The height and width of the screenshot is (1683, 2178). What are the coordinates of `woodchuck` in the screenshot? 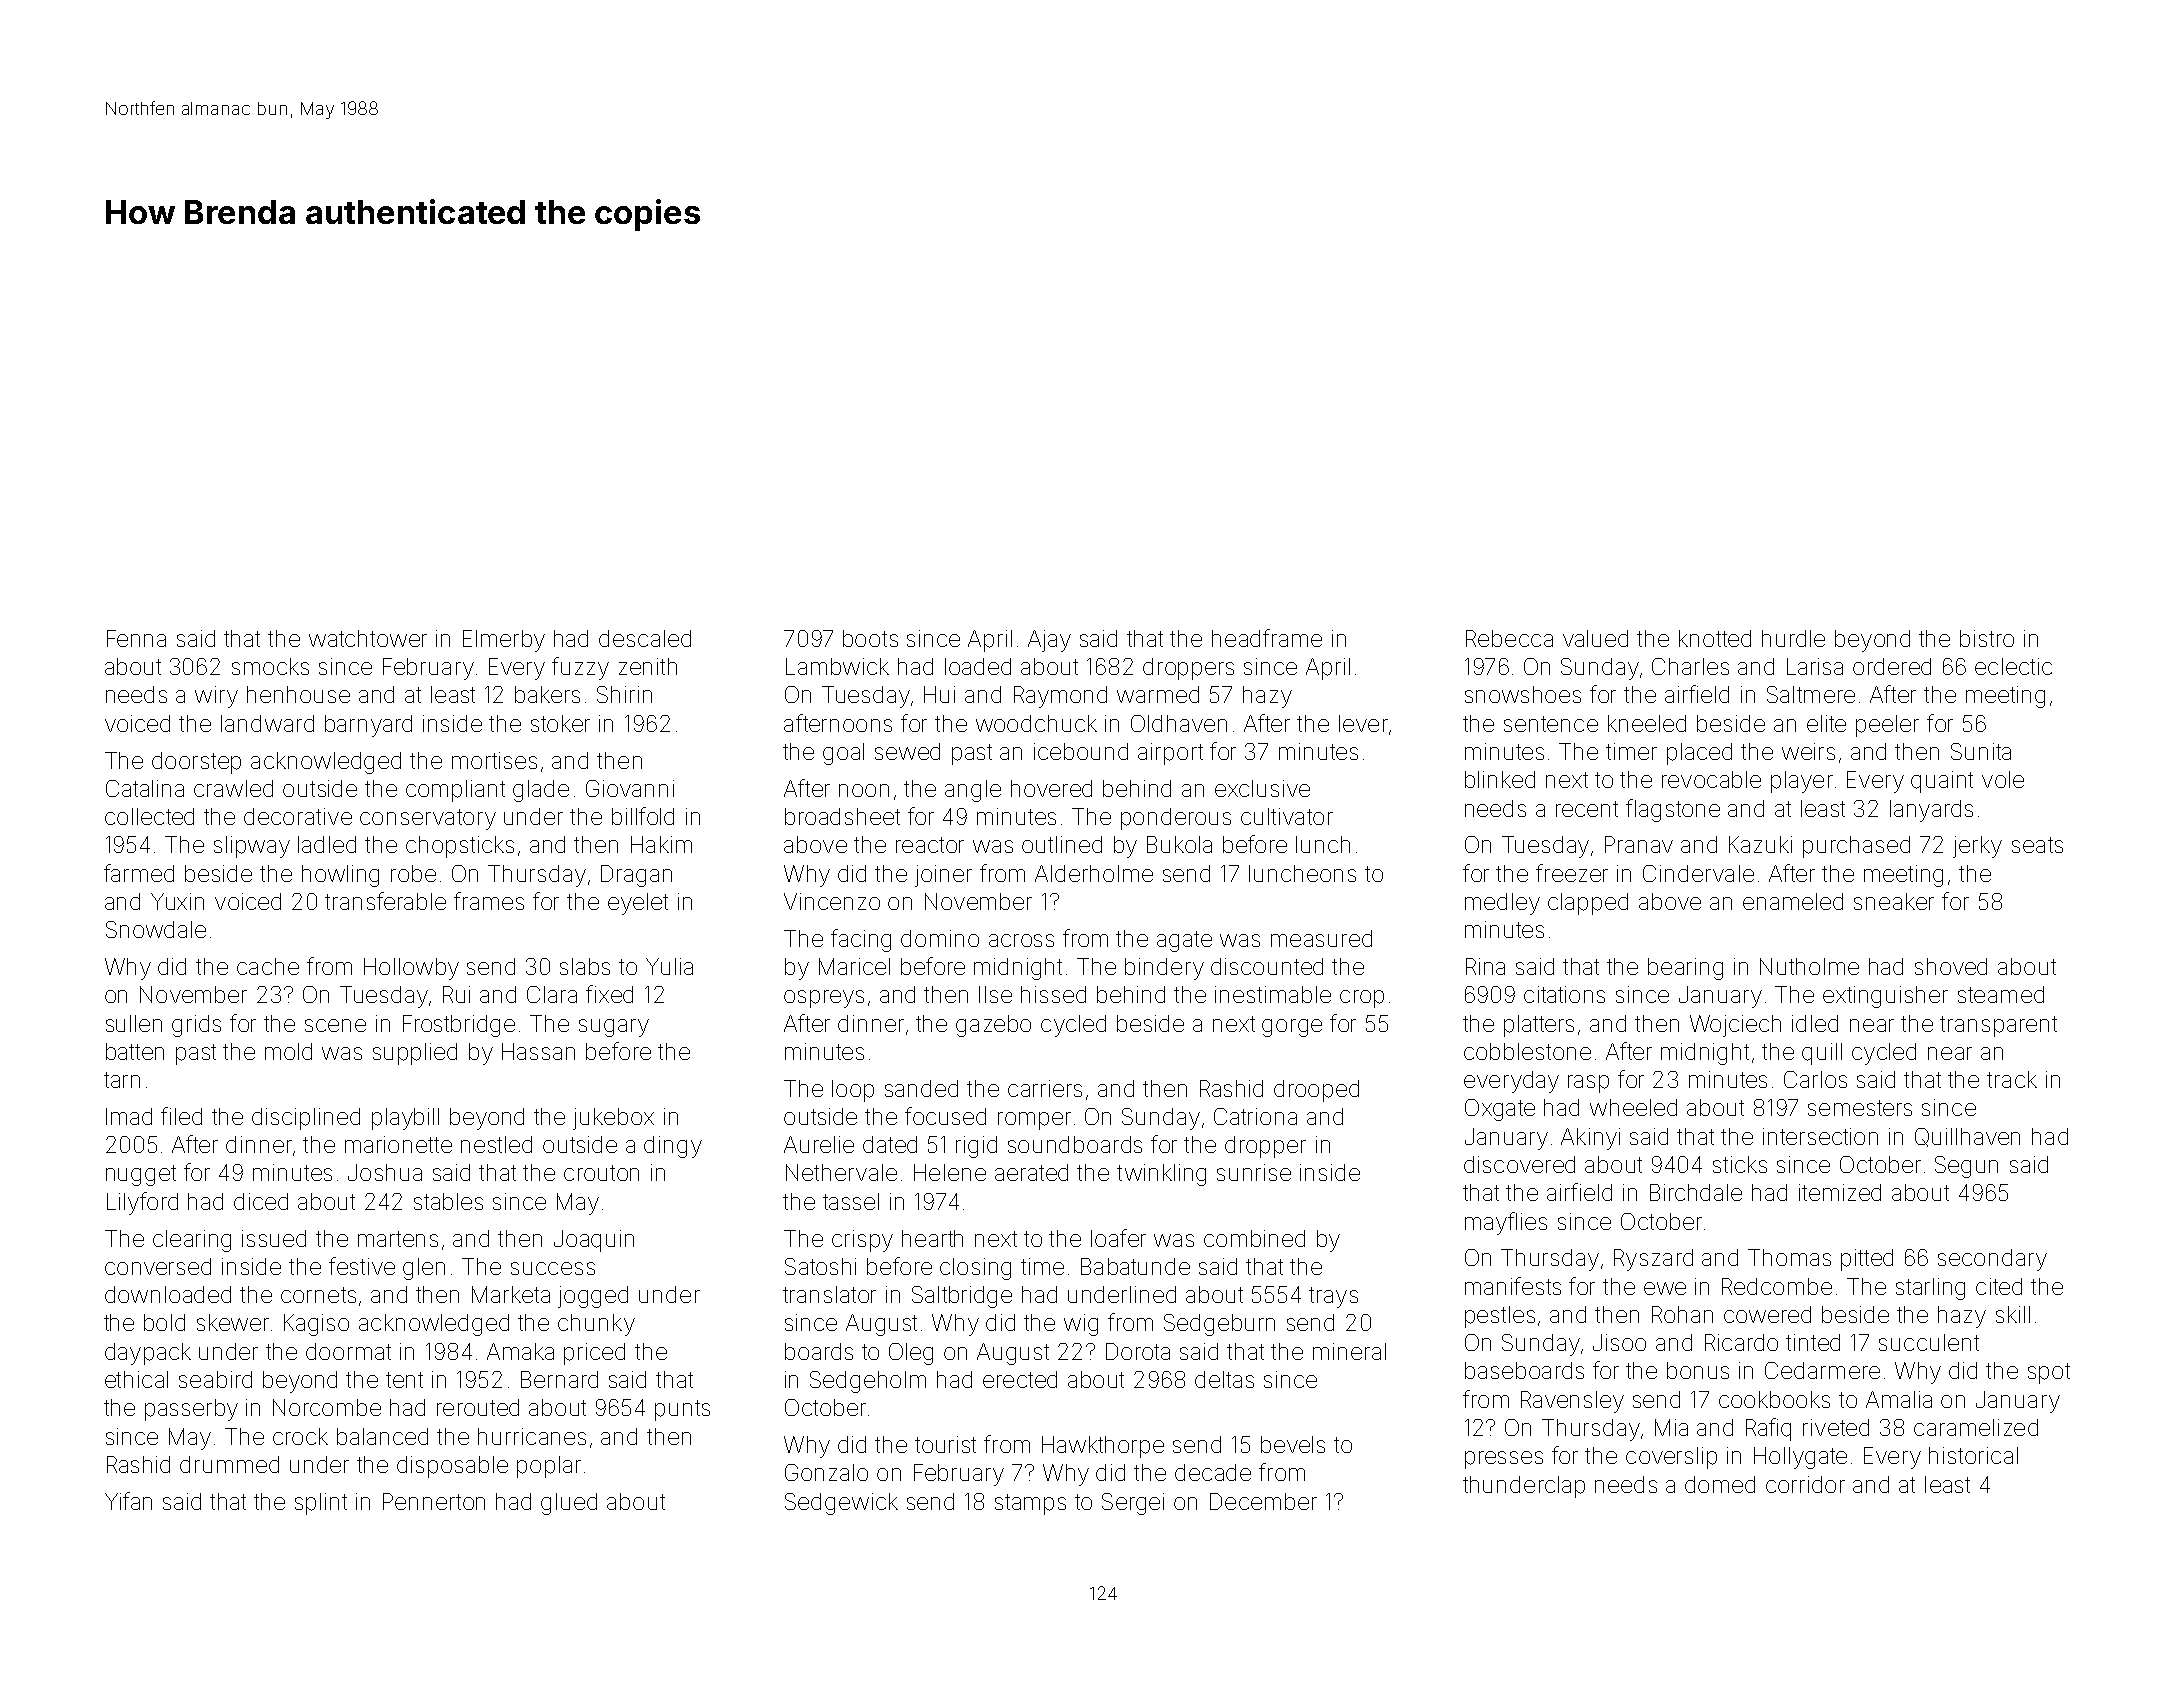 It's located at (1036, 723).
